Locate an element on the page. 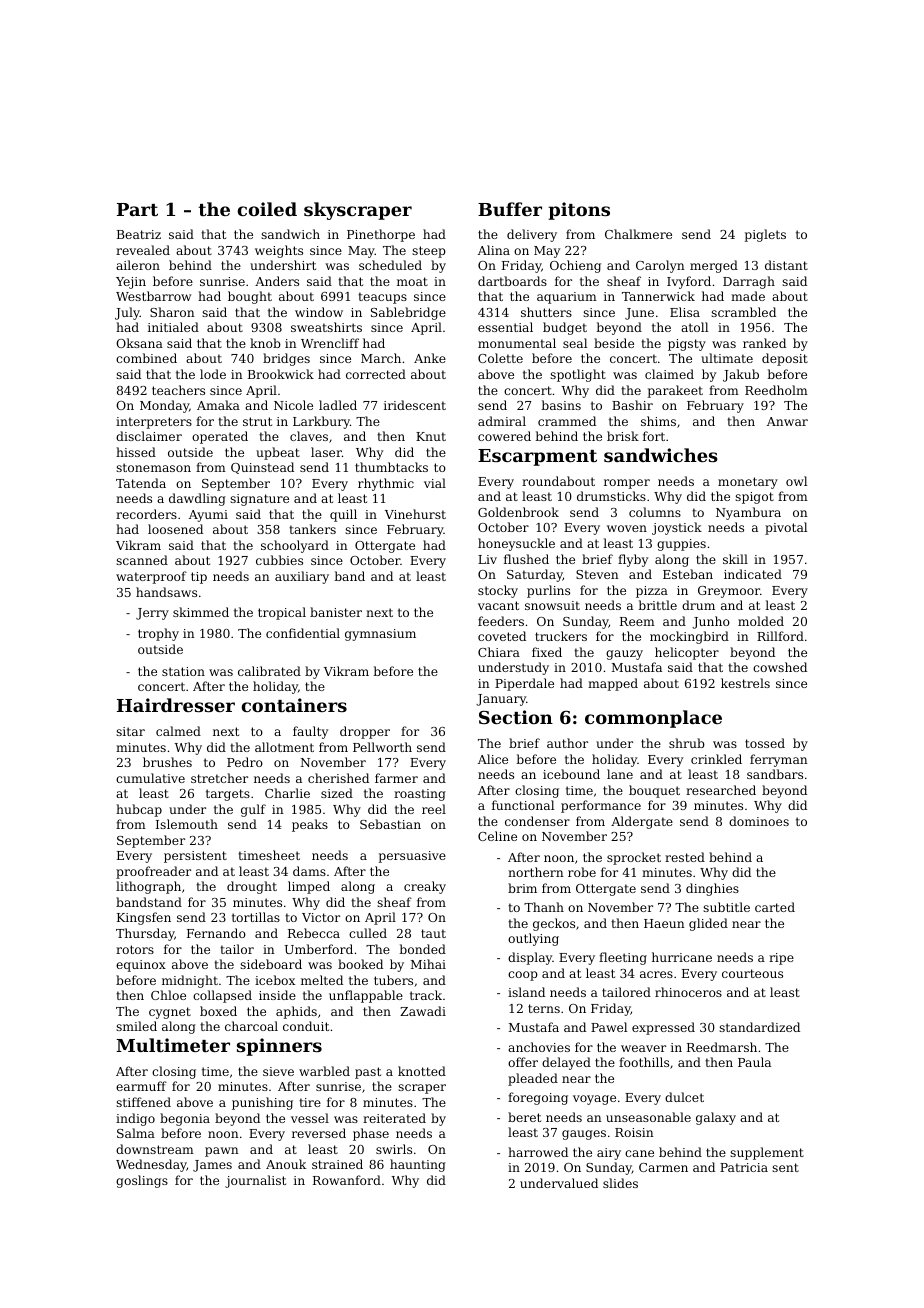 The image size is (924, 1308). Buffer is located at coordinates (510, 209).
